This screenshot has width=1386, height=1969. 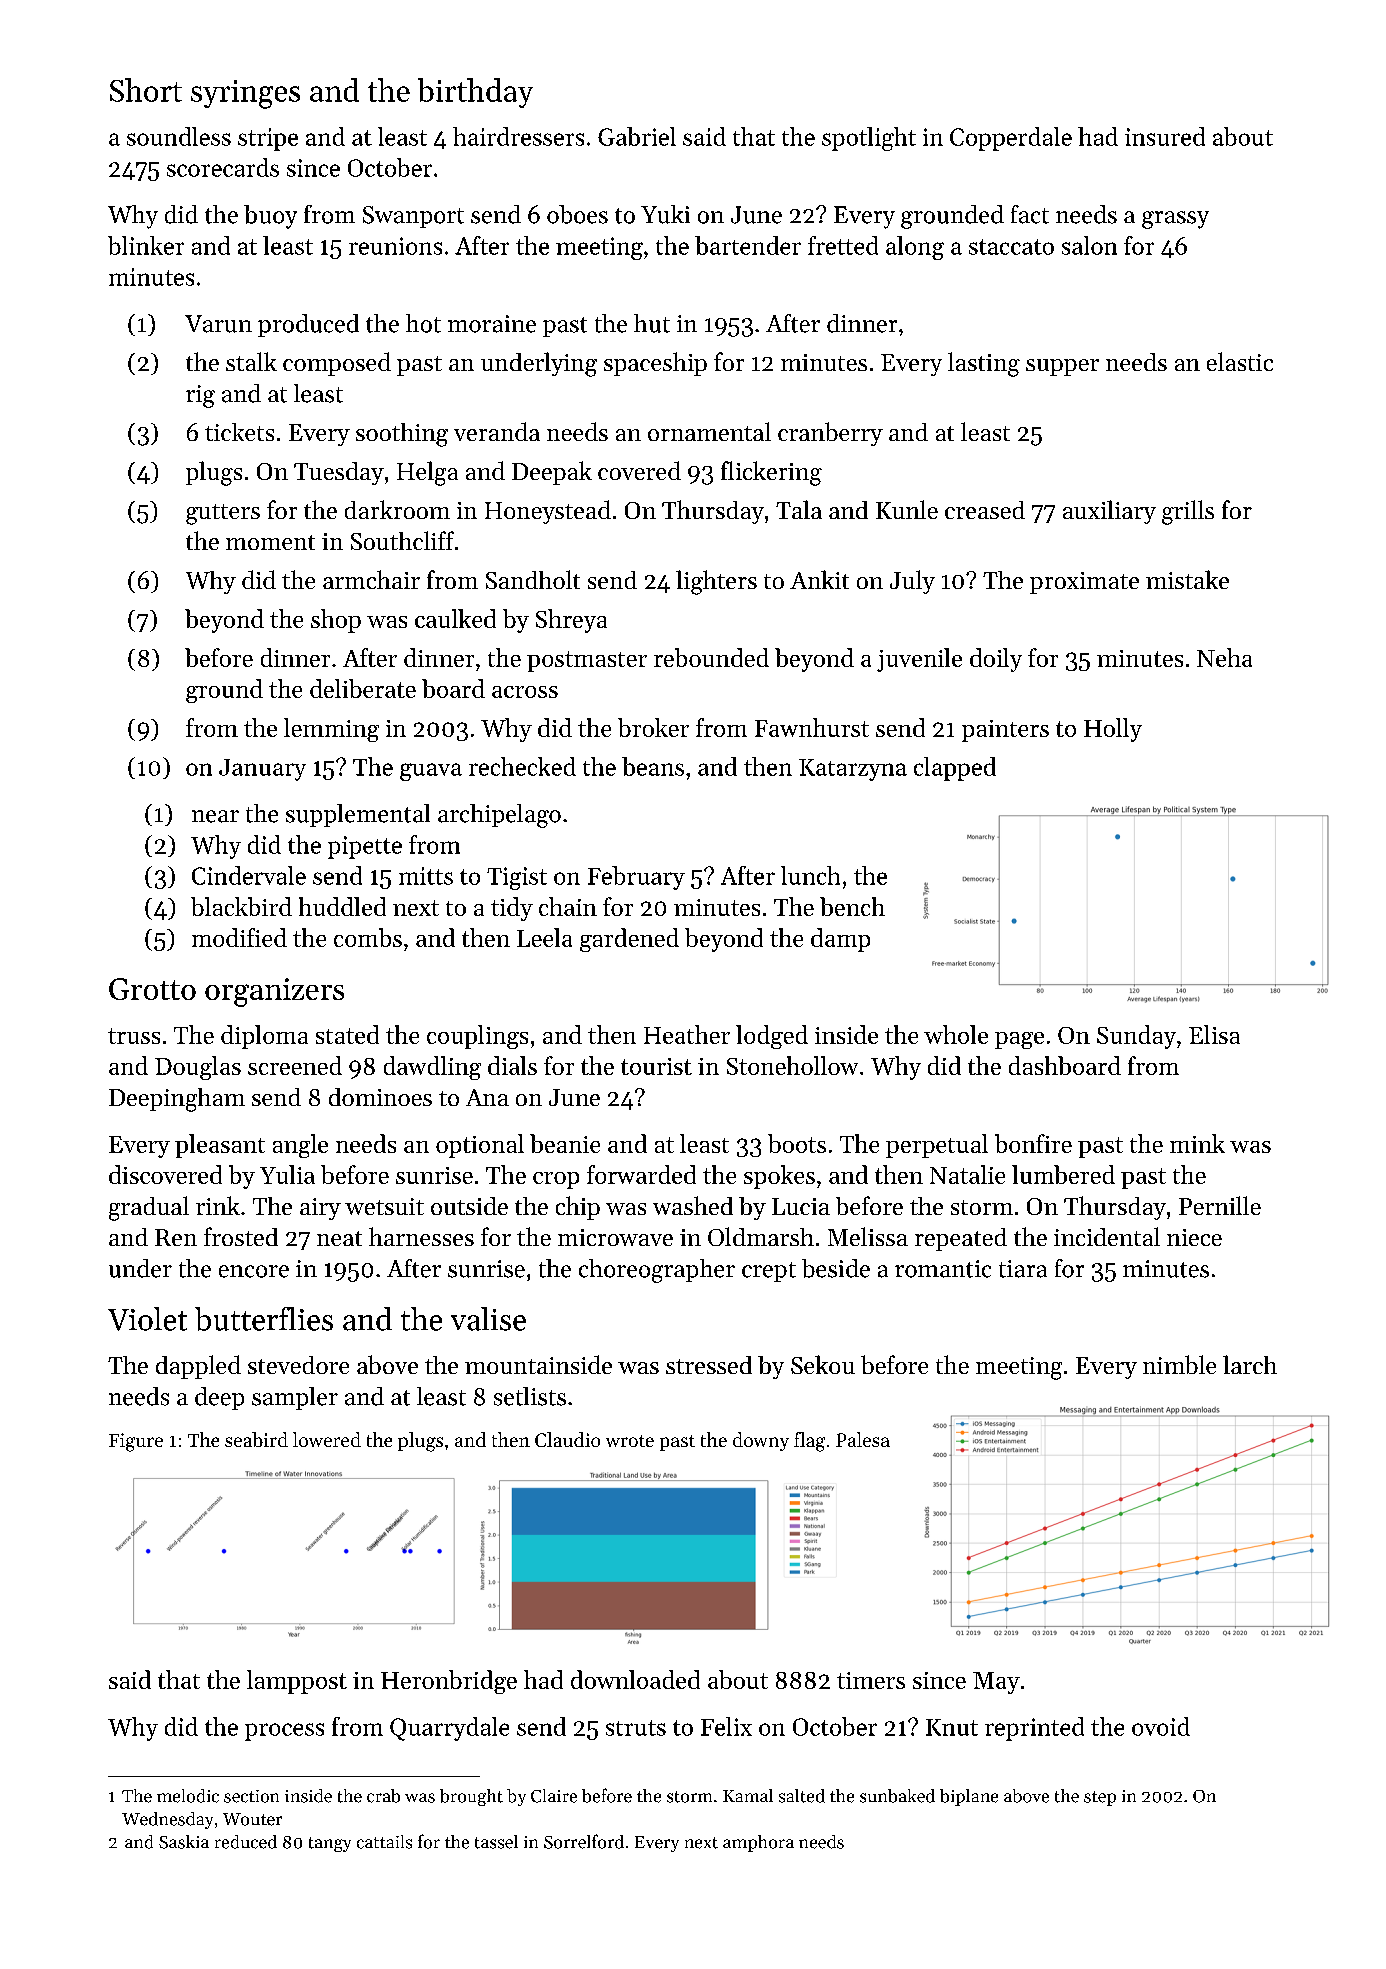 What do you see at coordinates (630, 1441) in the screenshot?
I see `wrote` at bounding box center [630, 1441].
